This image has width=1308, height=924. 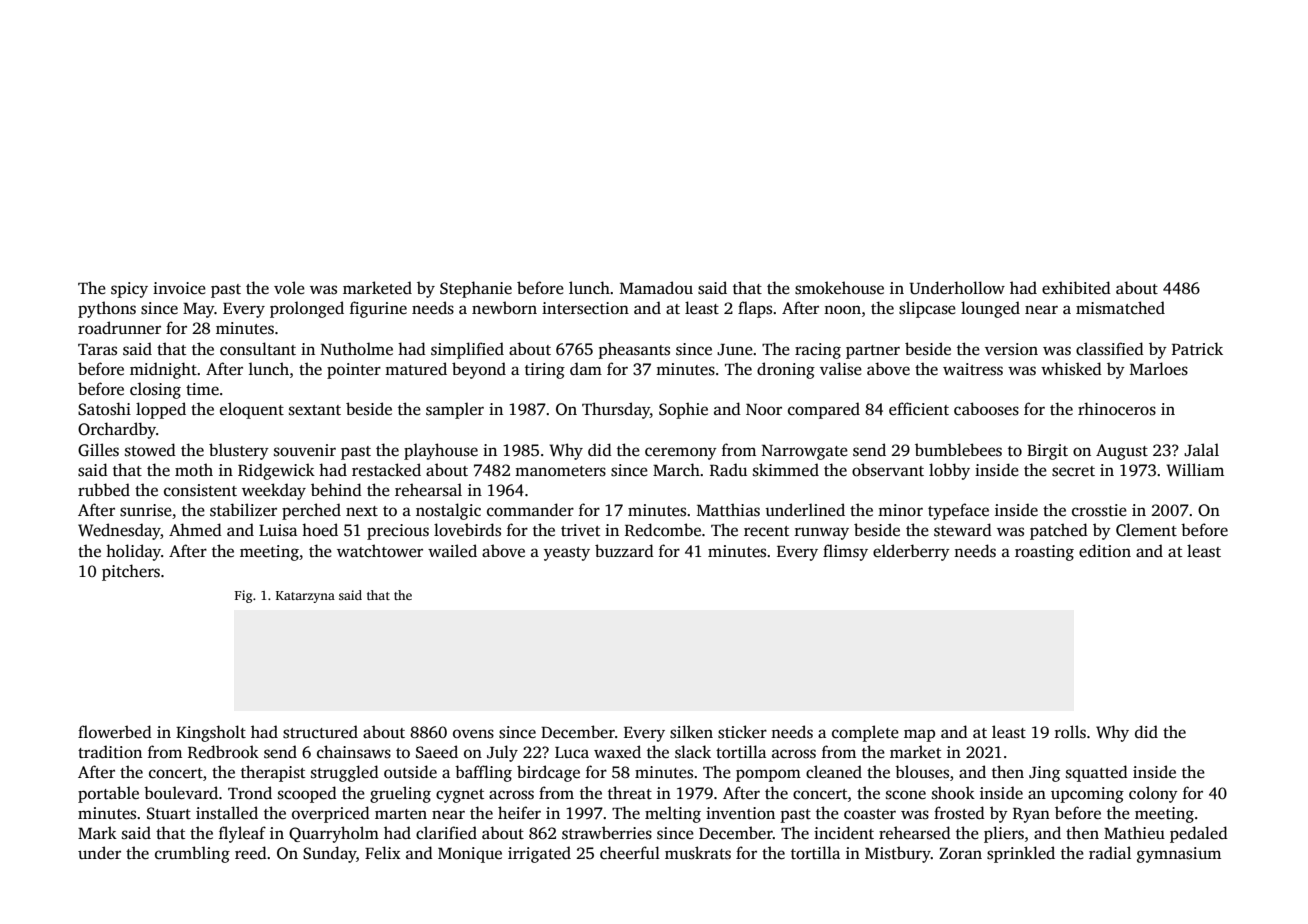 What do you see at coordinates (108, 794) in the image?
I see `portable` at bounding box center [108, 794].
